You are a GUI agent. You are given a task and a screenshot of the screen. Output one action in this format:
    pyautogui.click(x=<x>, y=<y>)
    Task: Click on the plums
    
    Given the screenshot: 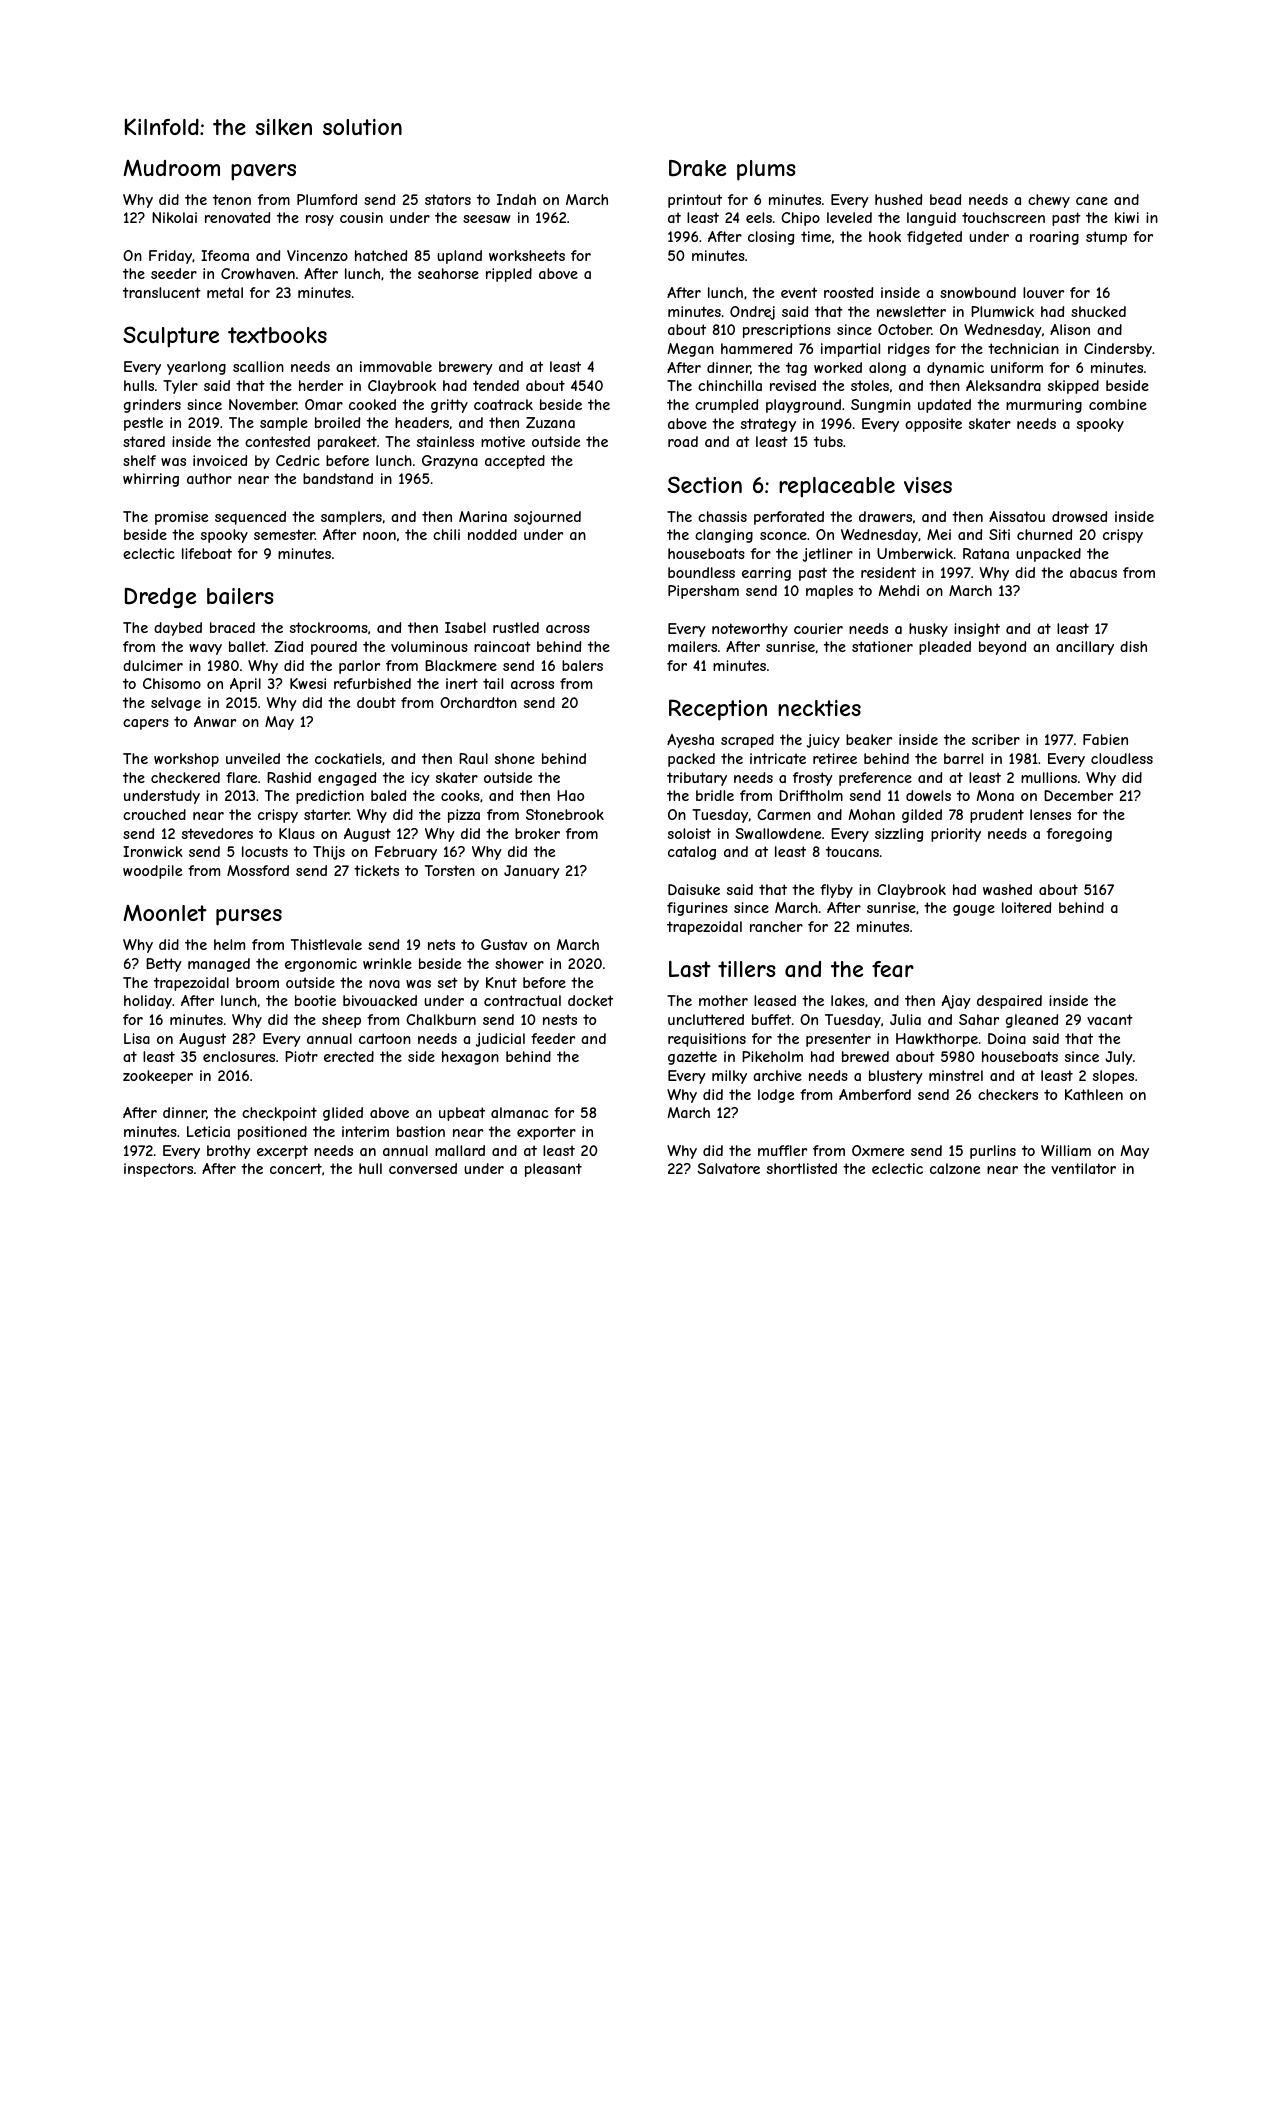 What is the action you would take?
    pyautogui.click(x=766, y=170)
